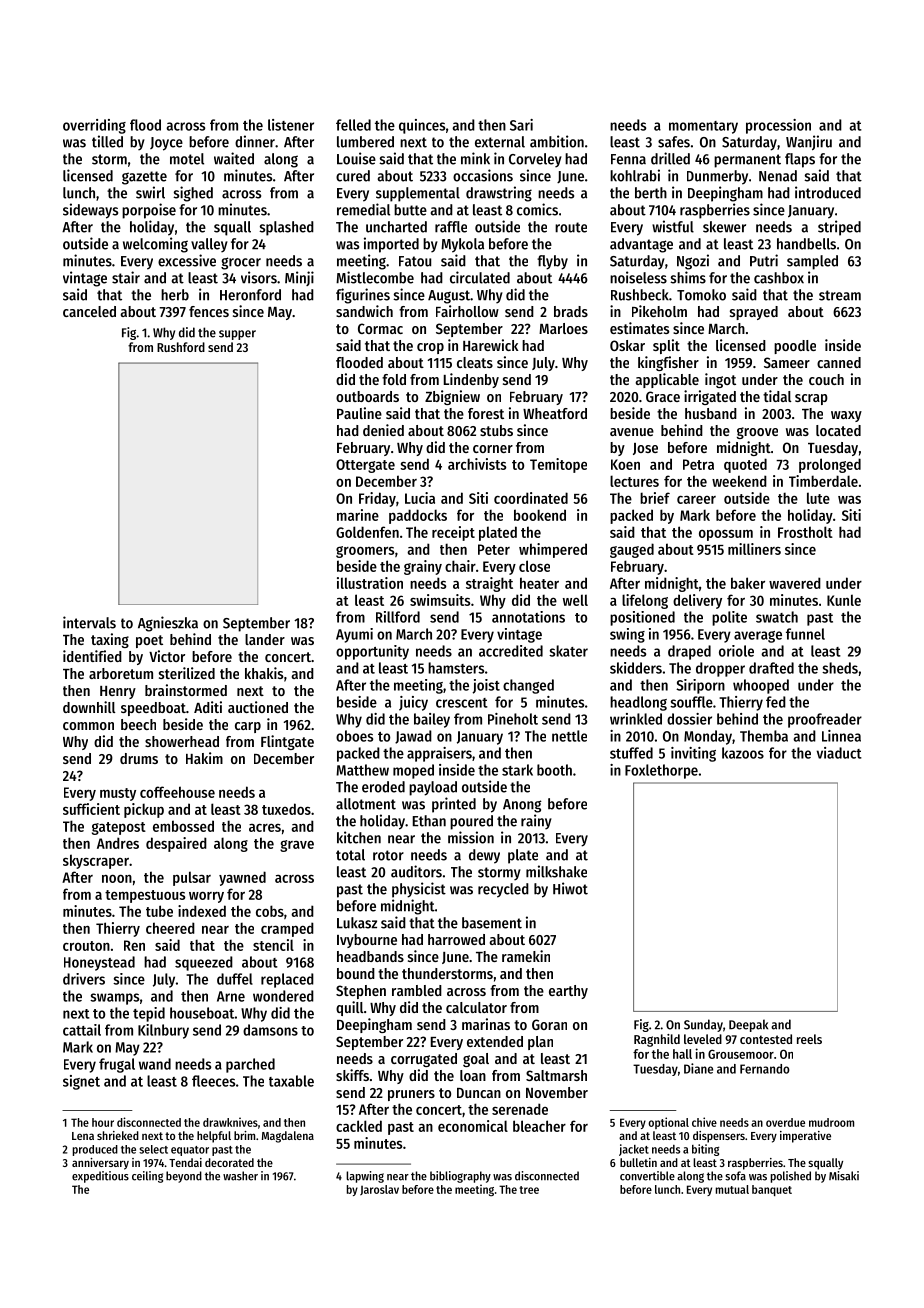 This document has height=1308, width=924. What do you see at coordinates (570, 888) in the document?
I see `Hiwot` at bounding box center [570, 888].
